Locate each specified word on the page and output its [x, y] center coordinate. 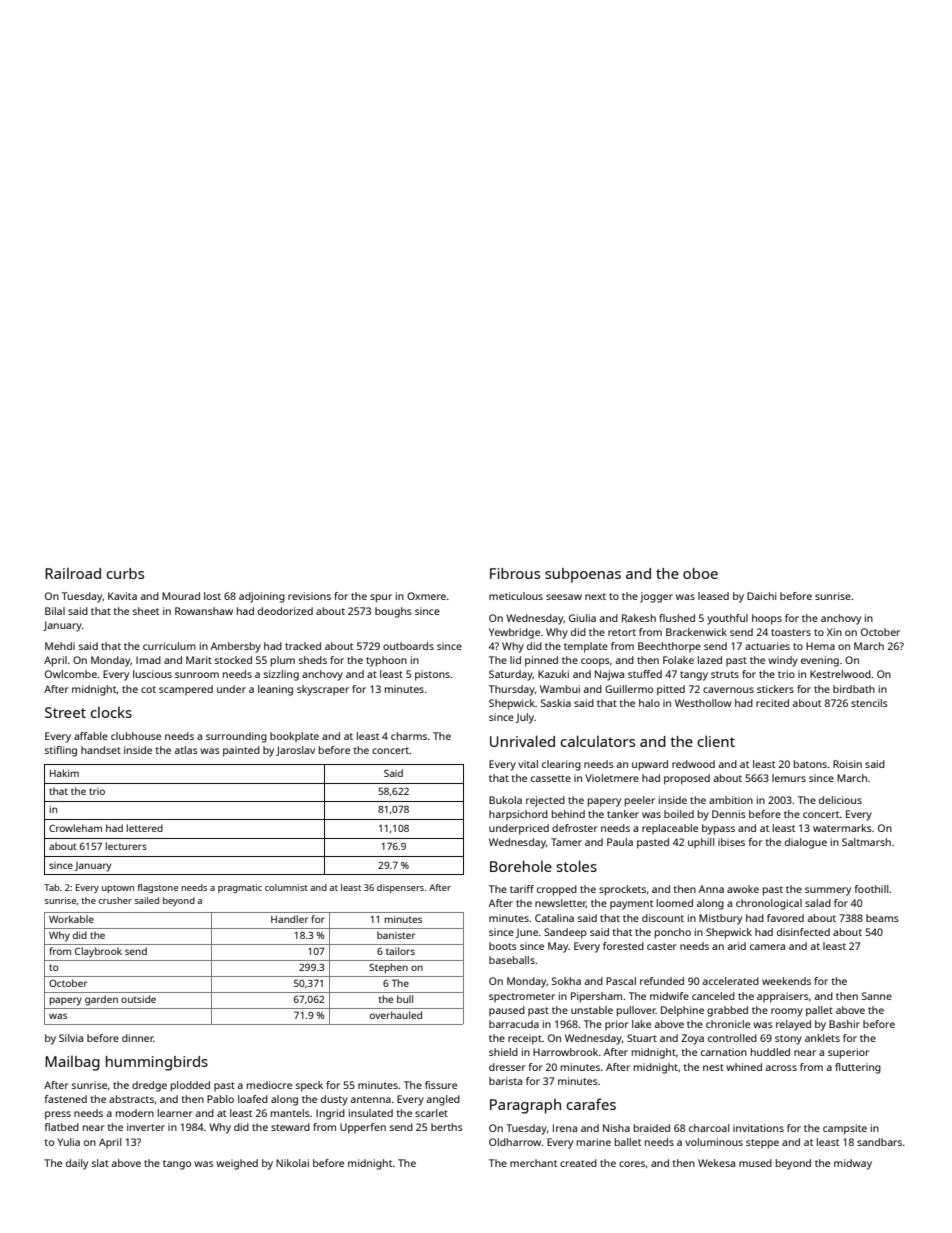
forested [623, 946]
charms [409, 736]
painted [241, 751]
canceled [713, 996]
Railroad [73, 573]
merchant [533, 1163]
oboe [700, 573]
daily [77, 1164]
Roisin [847, 764]
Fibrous [515, 573]
